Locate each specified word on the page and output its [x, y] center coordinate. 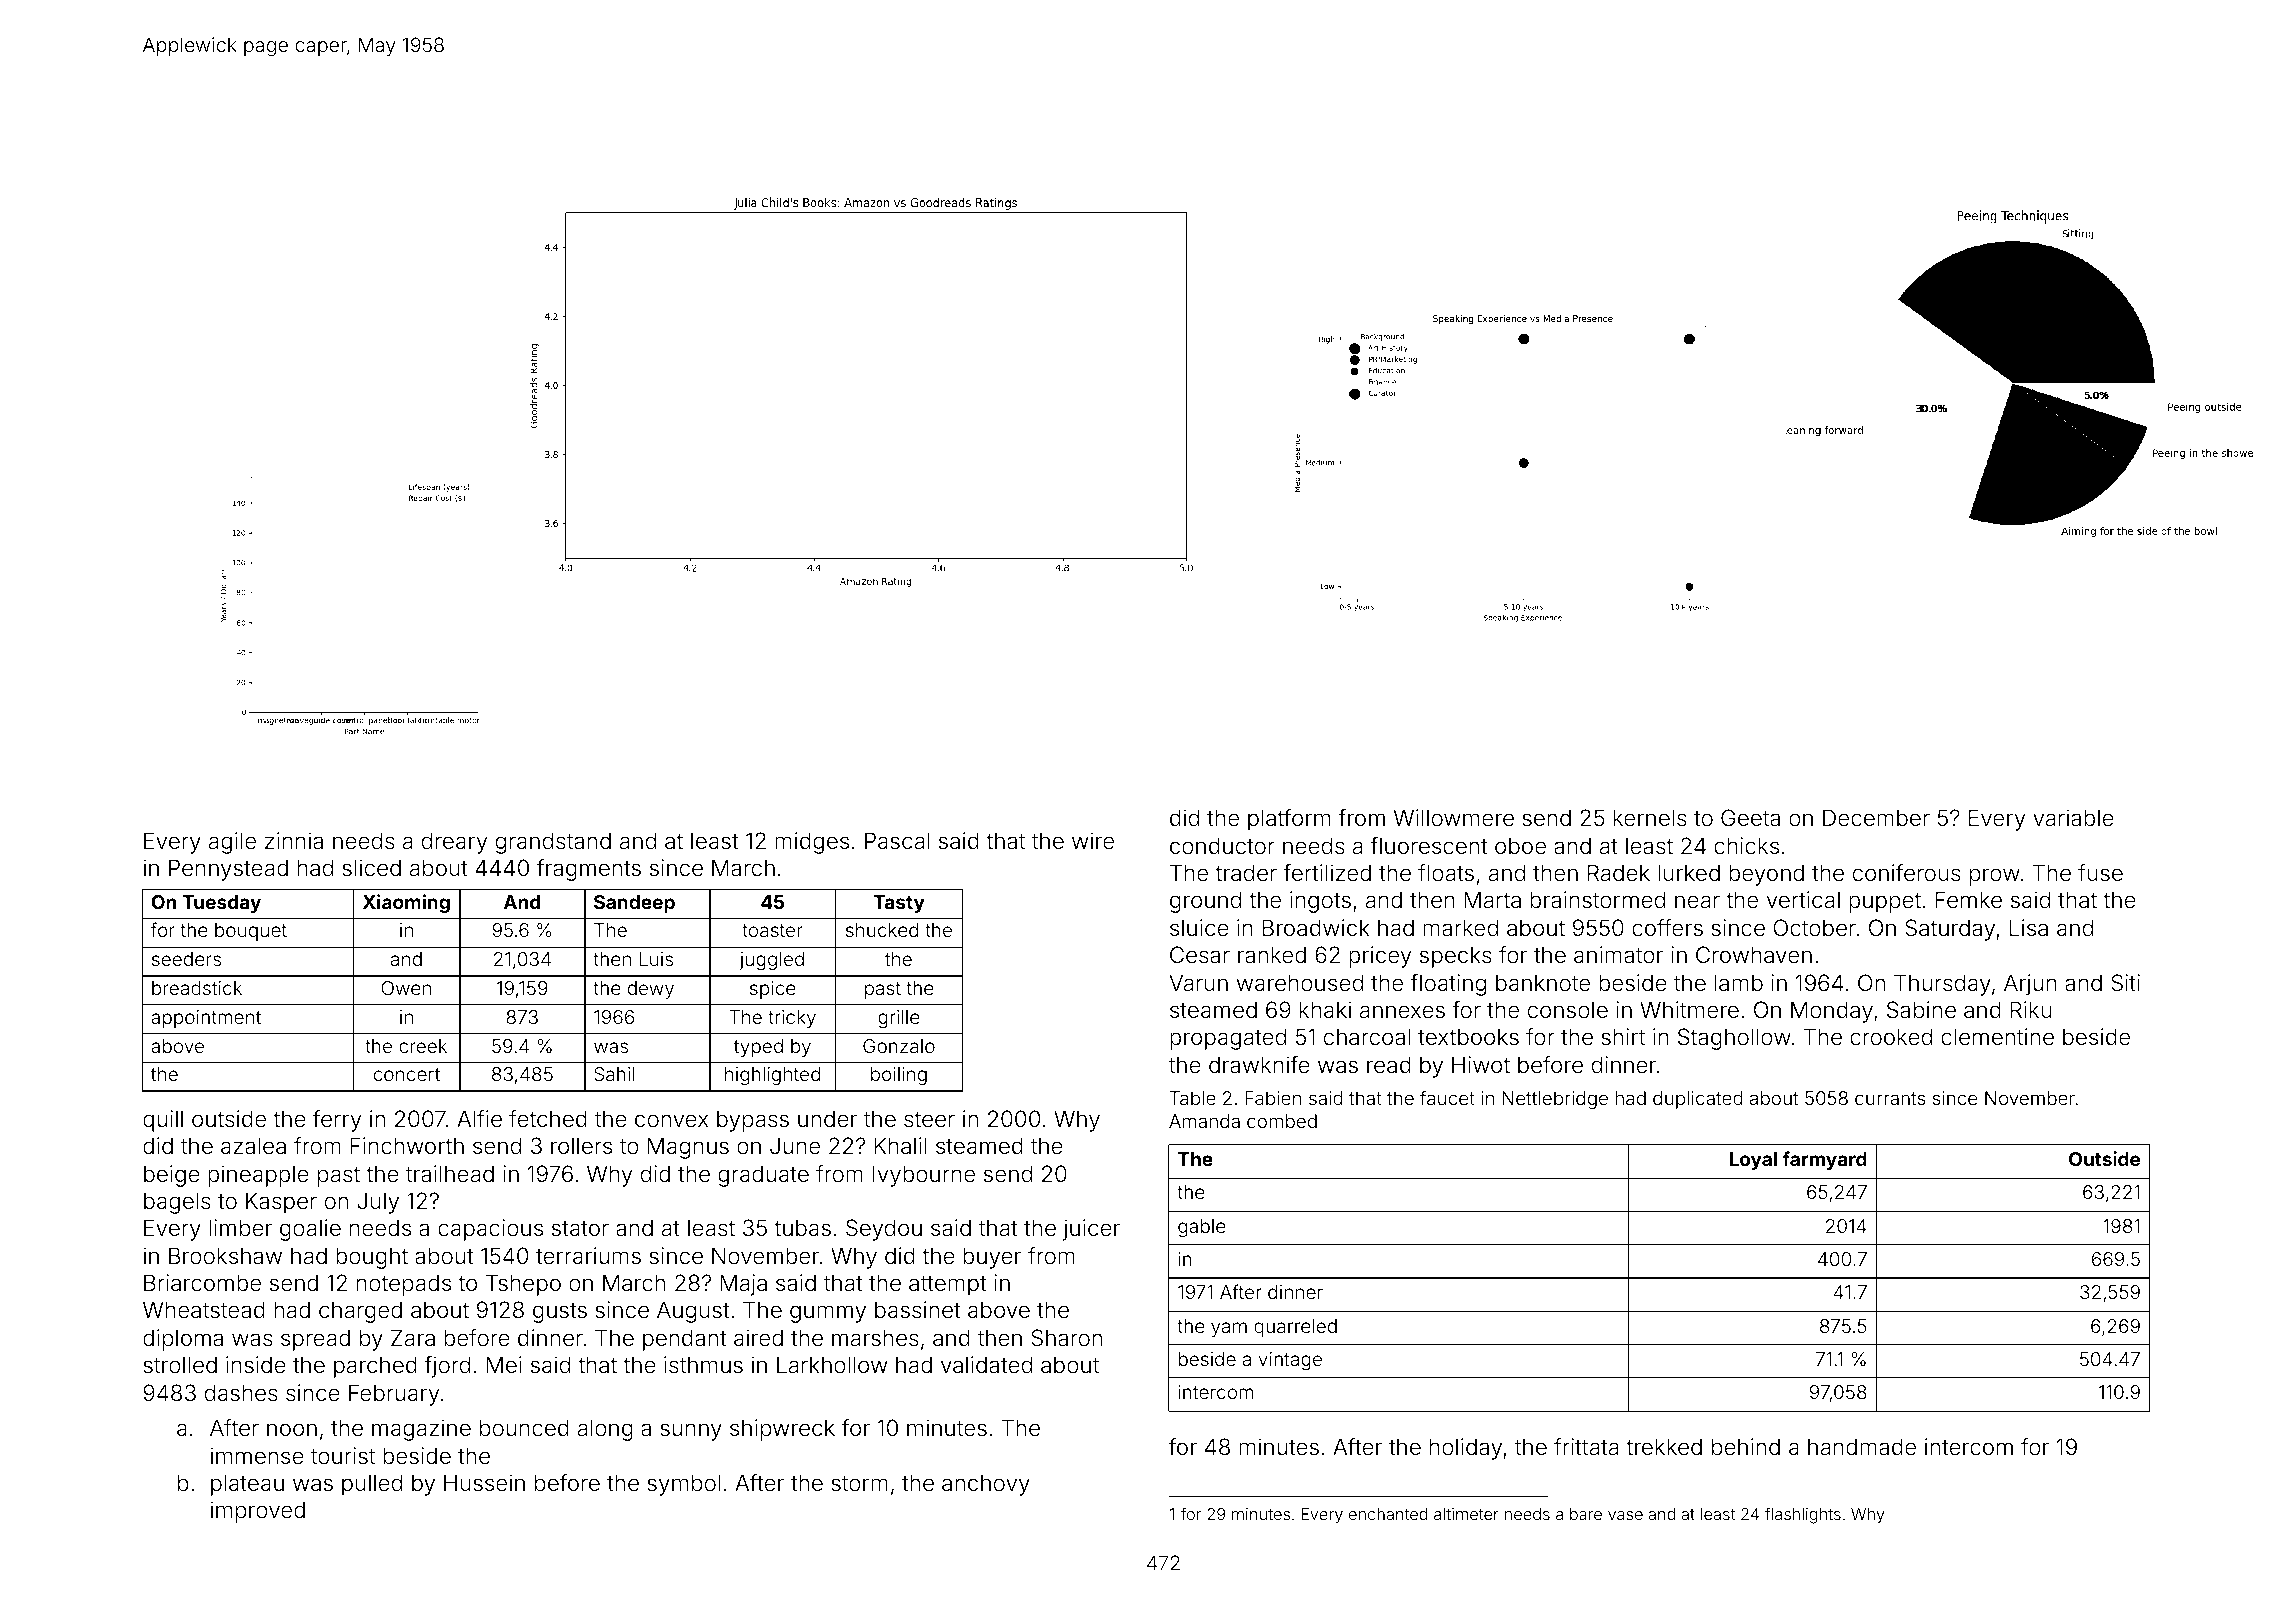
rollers [581, 1146]
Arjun [2030, 985]
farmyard [1824, 1160]
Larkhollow [832, 1365]
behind [1746, 1447]
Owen [406, 988]
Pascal [897, 840]
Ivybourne [924, 1176]
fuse [2100, 873]
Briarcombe [202, 1283]
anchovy [986, 1485]
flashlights [1803, 1515]
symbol [683, 1485]
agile [232, 843]
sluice [1199, 928]
